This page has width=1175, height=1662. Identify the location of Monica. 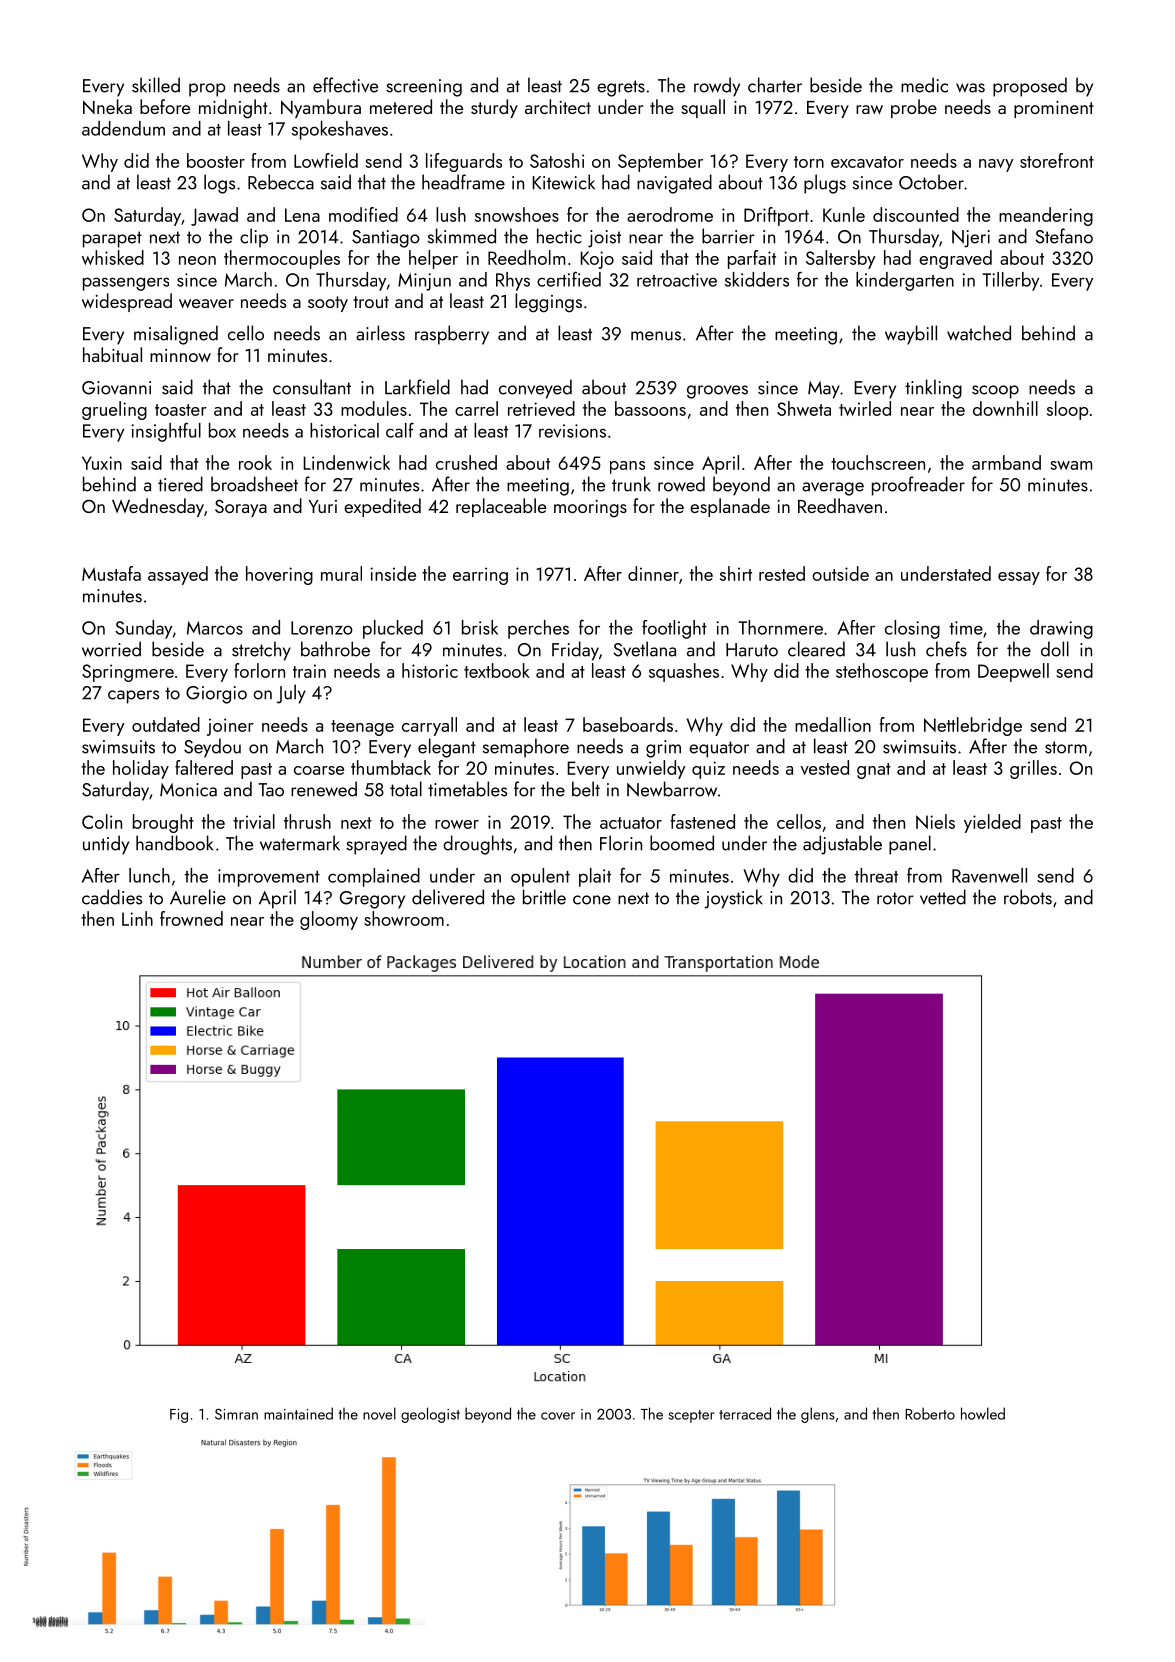
(188, 790).
